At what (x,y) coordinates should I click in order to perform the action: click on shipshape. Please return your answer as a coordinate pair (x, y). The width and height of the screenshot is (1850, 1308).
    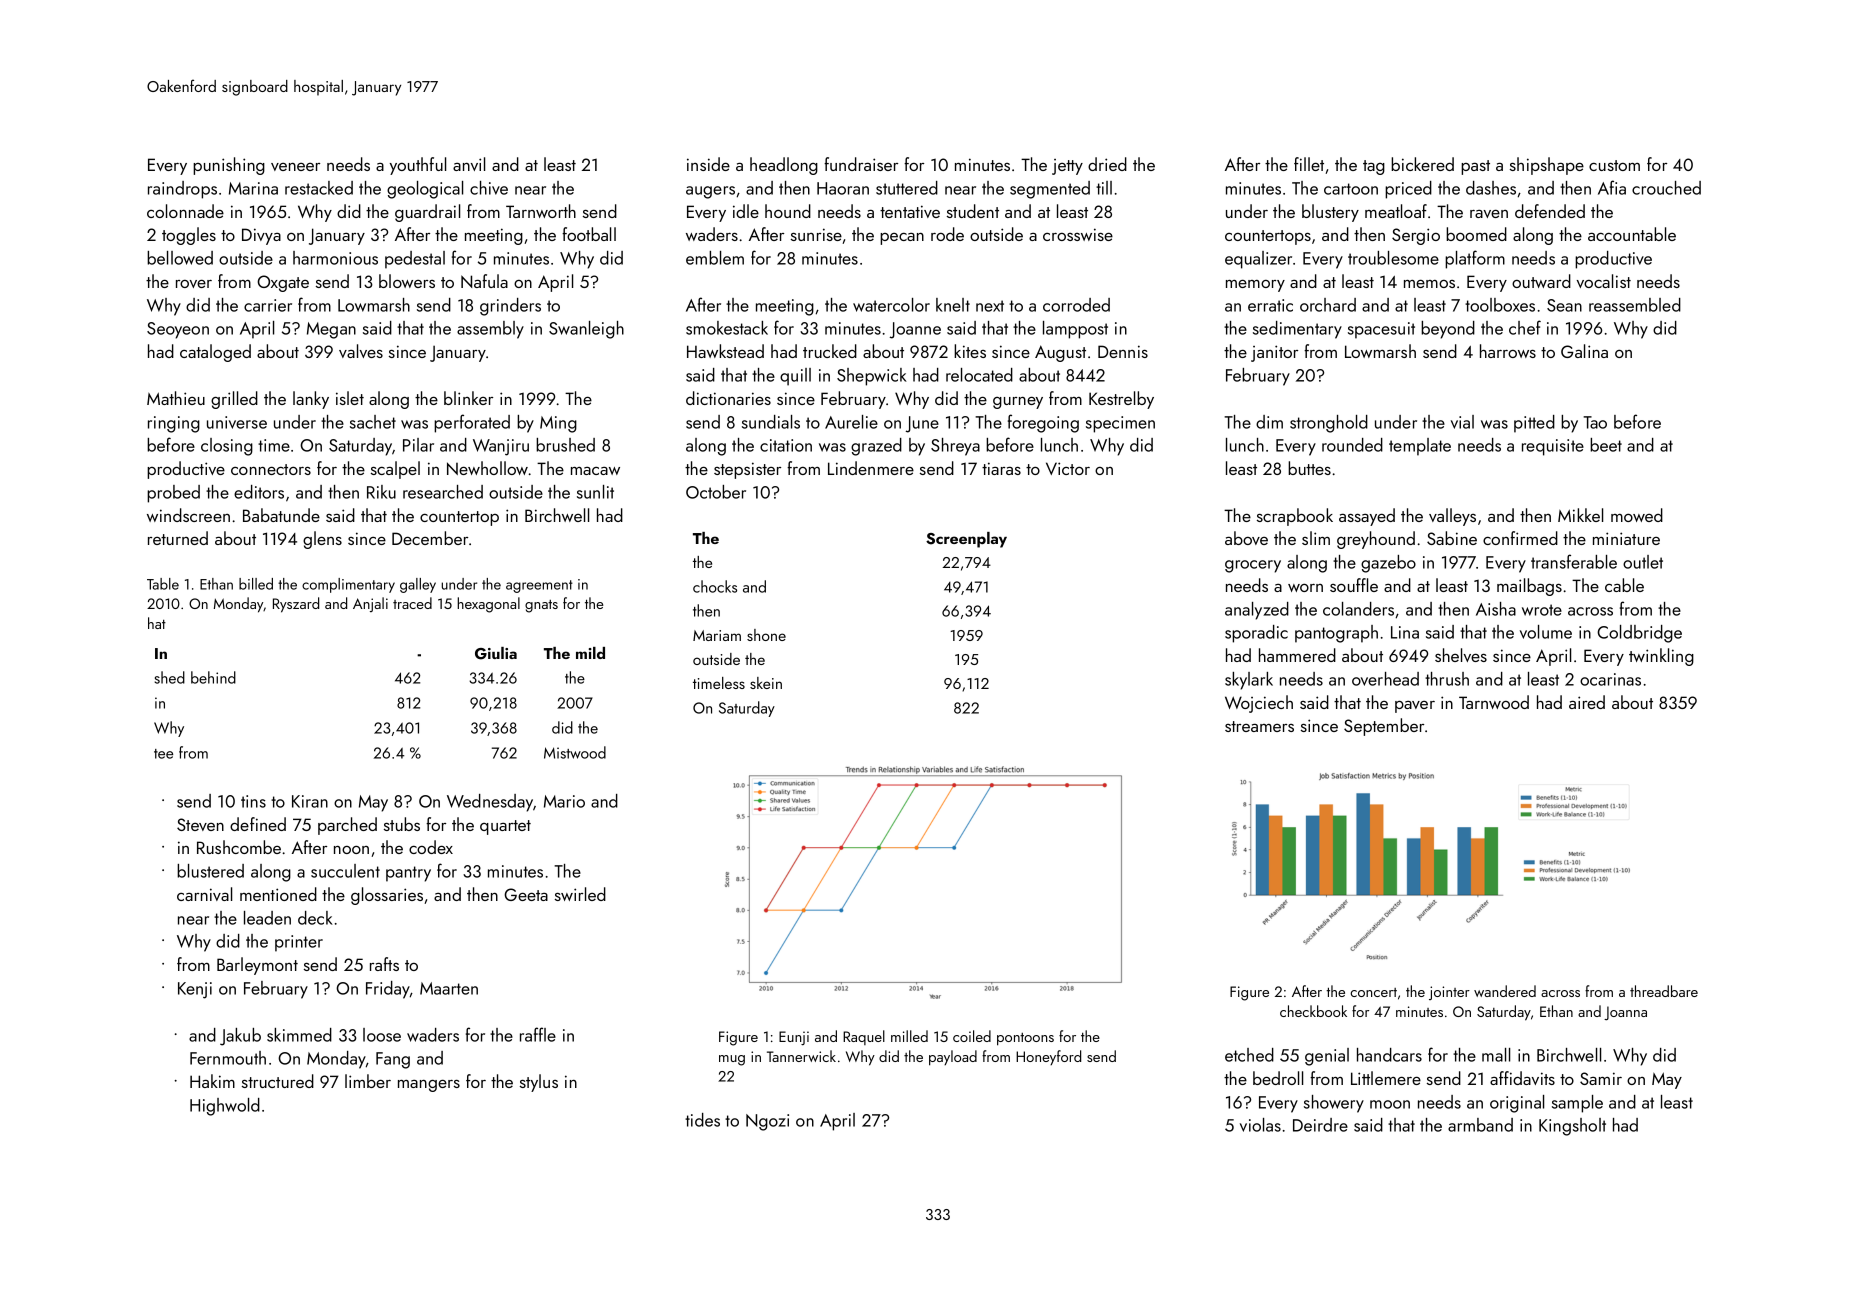
    Looking at the image, I should click on (1547, 166).
